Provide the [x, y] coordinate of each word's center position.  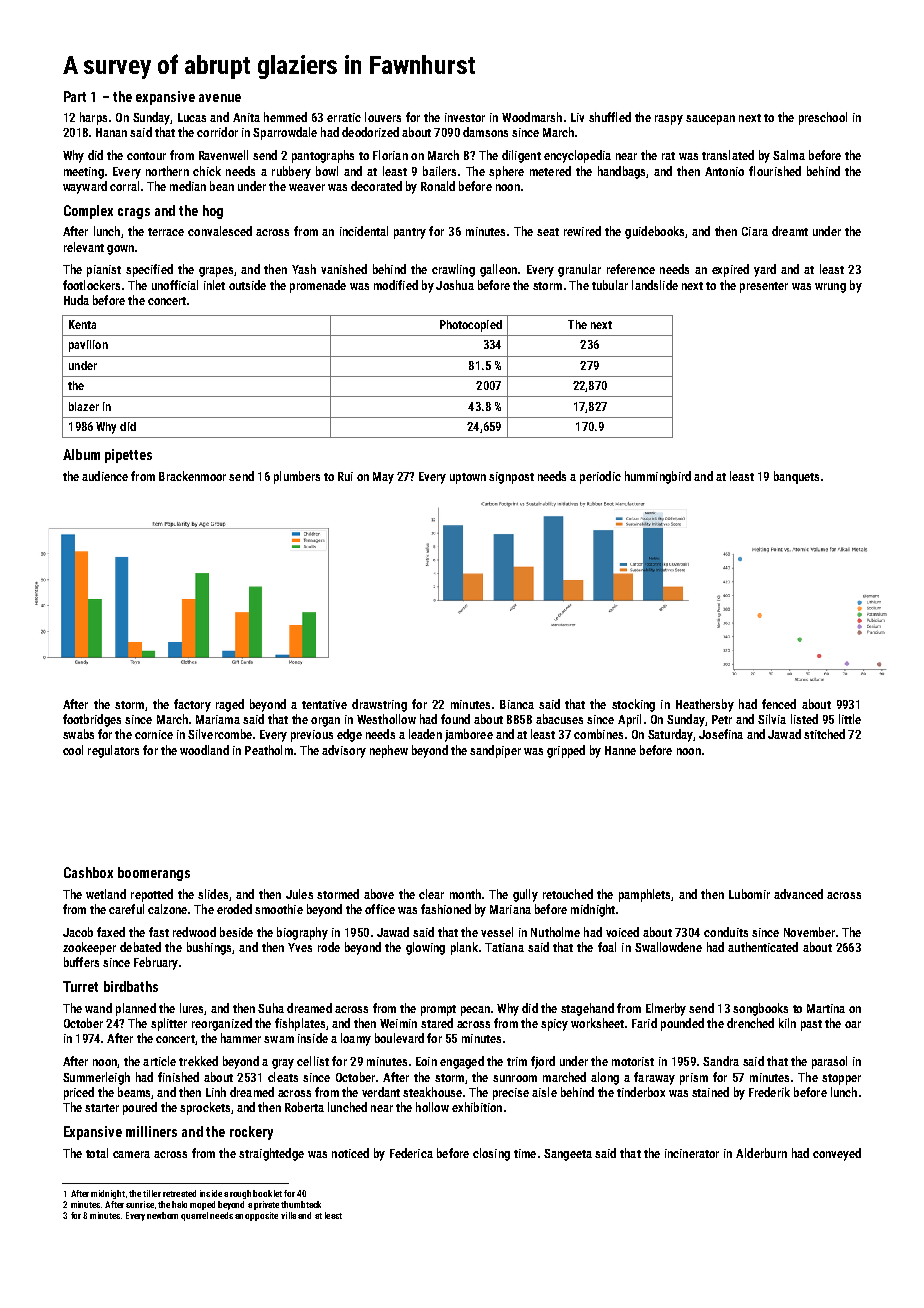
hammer [241, 1038]
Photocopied [471, 326]
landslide [655, 285]
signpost [511, 478]
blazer [84, 406]
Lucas [192, 117]
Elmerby [666, 1009]
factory [192, 705]
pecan [475, 1011]
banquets [796, 477]
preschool [823, 118]
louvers [383, 117]
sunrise [140, 1204]
